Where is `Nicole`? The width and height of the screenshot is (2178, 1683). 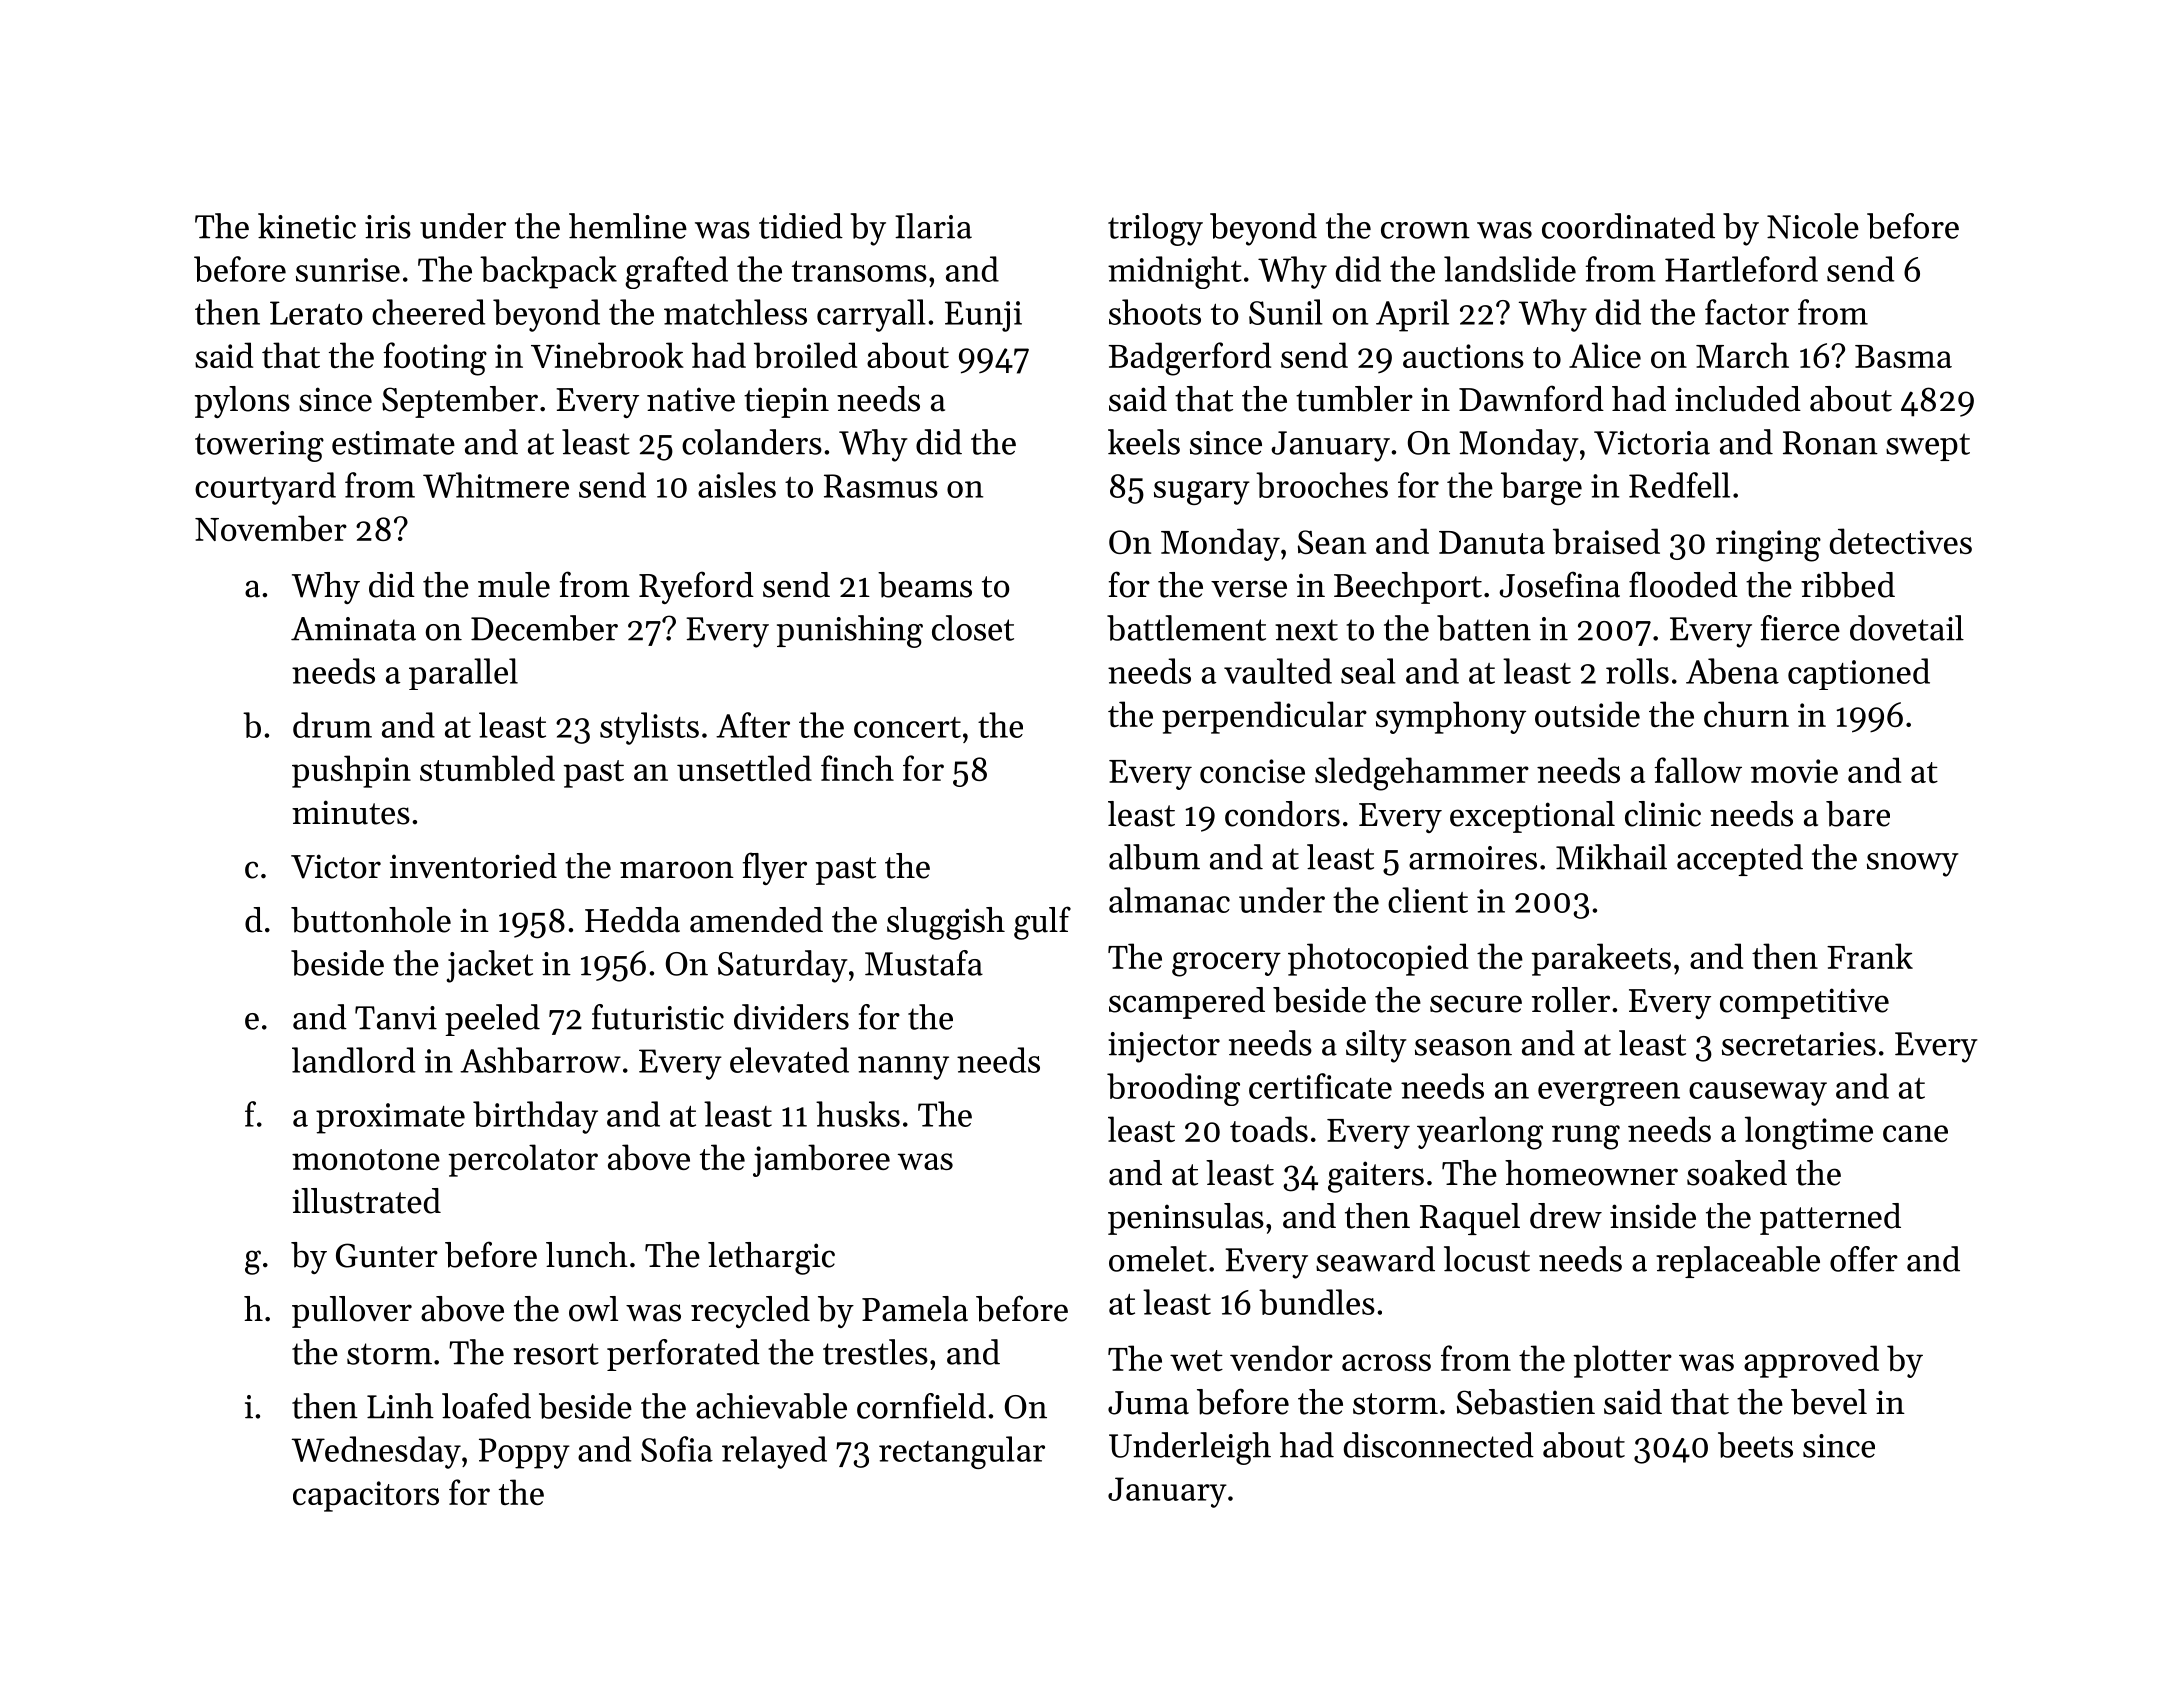 Nicole is located at coordinates (1813, 226).
